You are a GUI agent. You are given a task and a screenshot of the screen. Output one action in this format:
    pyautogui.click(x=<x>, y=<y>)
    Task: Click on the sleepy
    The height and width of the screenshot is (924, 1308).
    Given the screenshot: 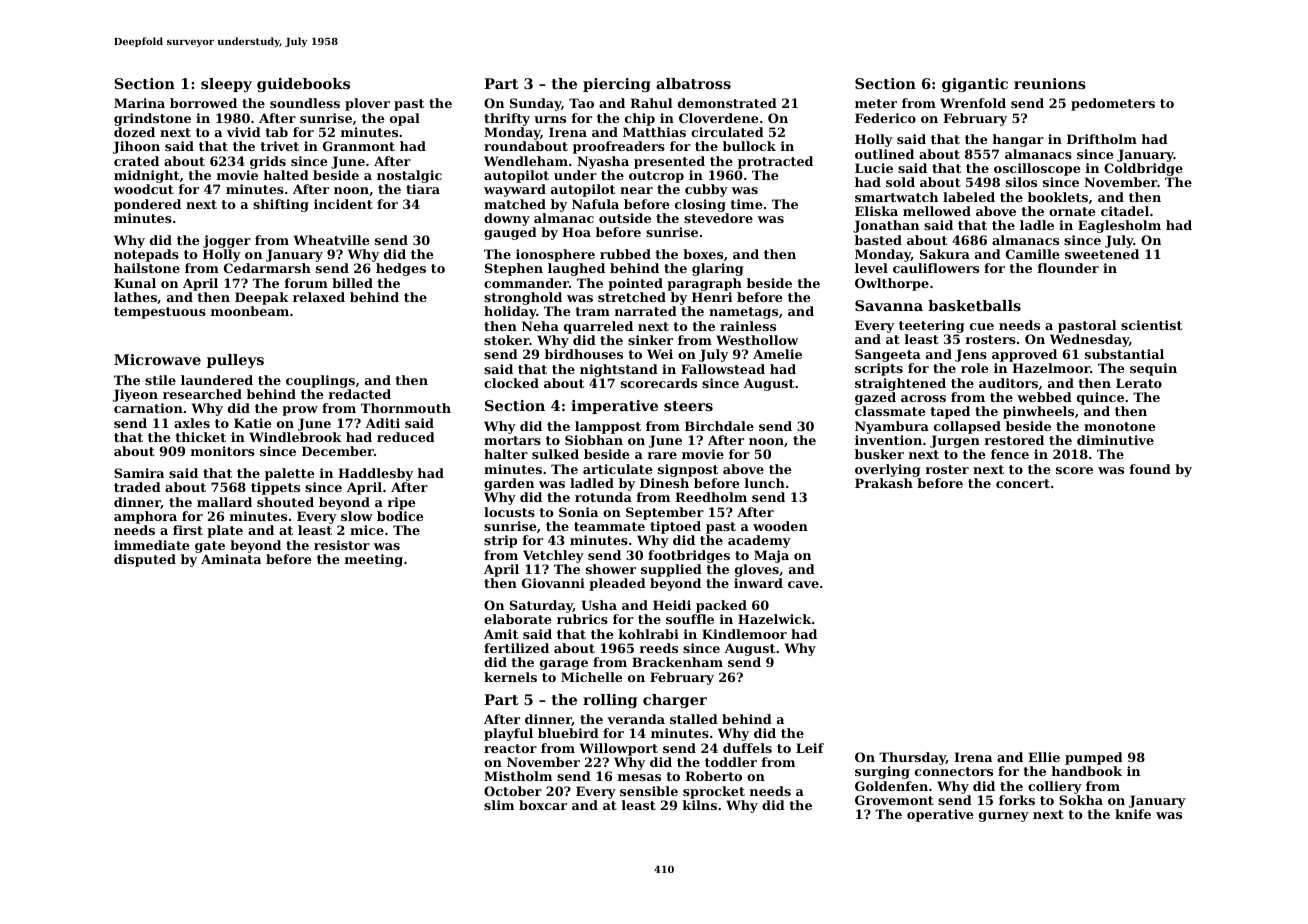 What is the action you would take?
    pyautogui.click(x=226, y=85)
